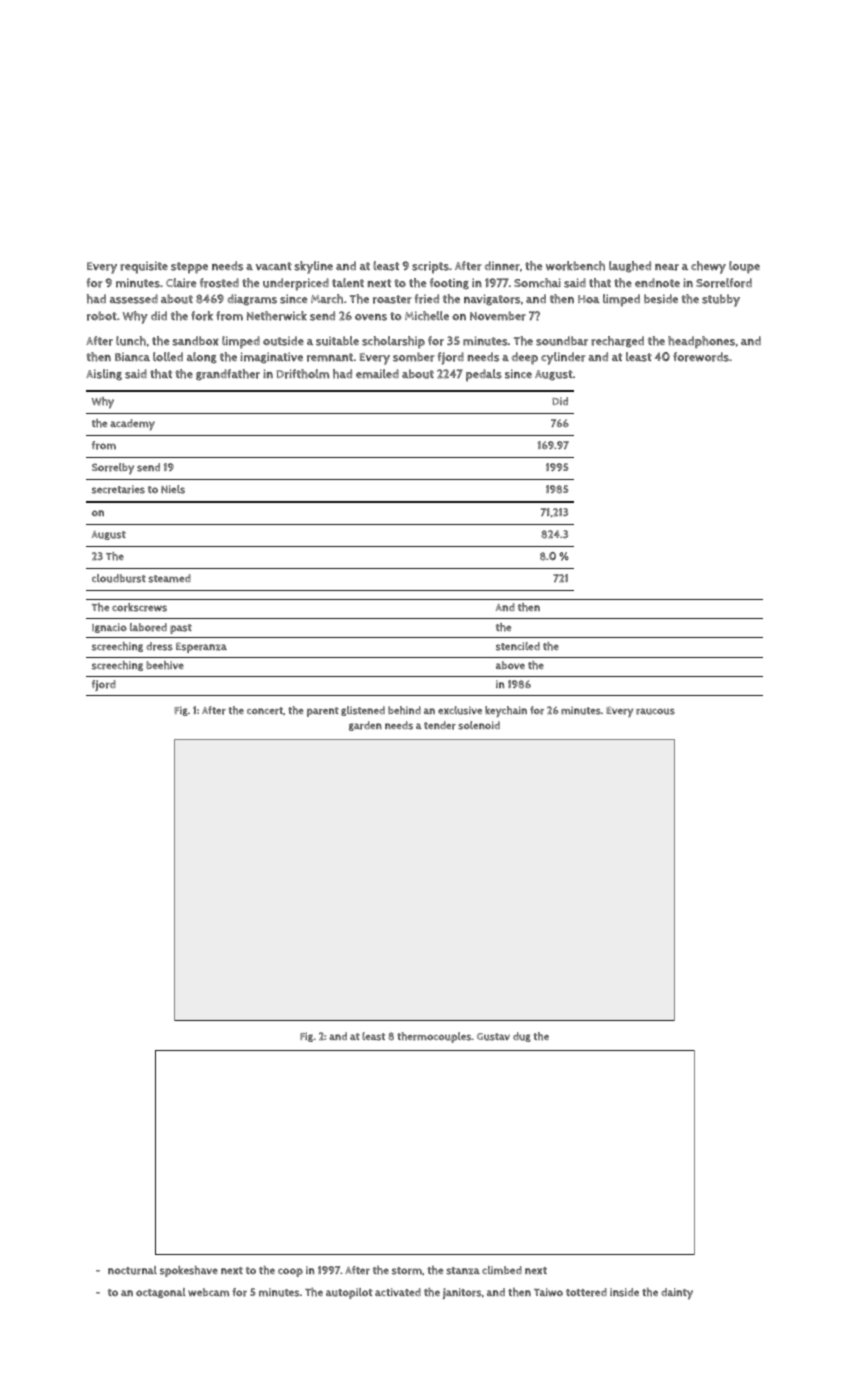 The width and height of the screenshot is (849, 1400). I want to click on Ignacio, so click(109, 628).
